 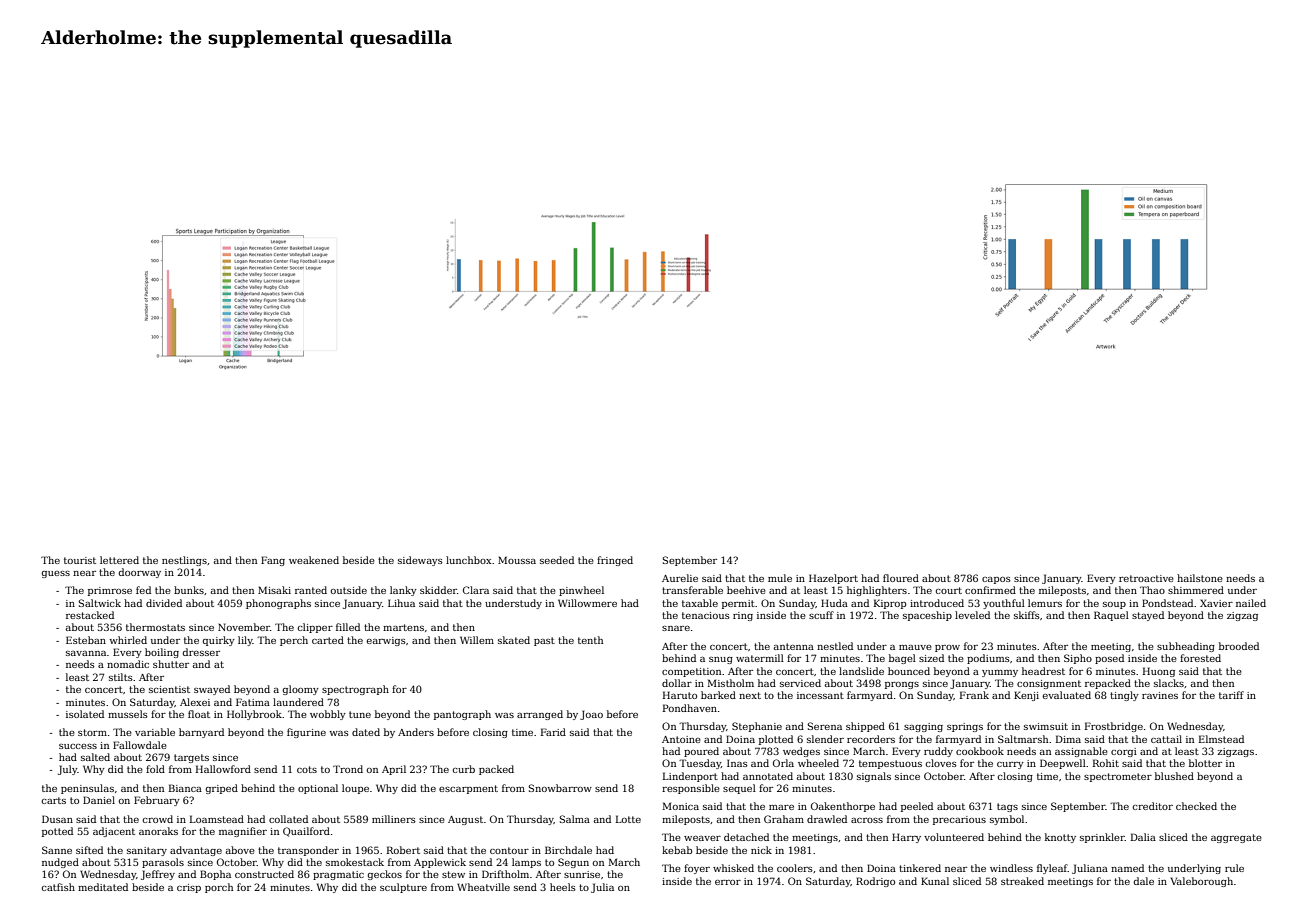 What do you see at coordinates (690, 708) in the screenshot?
I see `Pondhaven` at bounding box center [690, 708].
